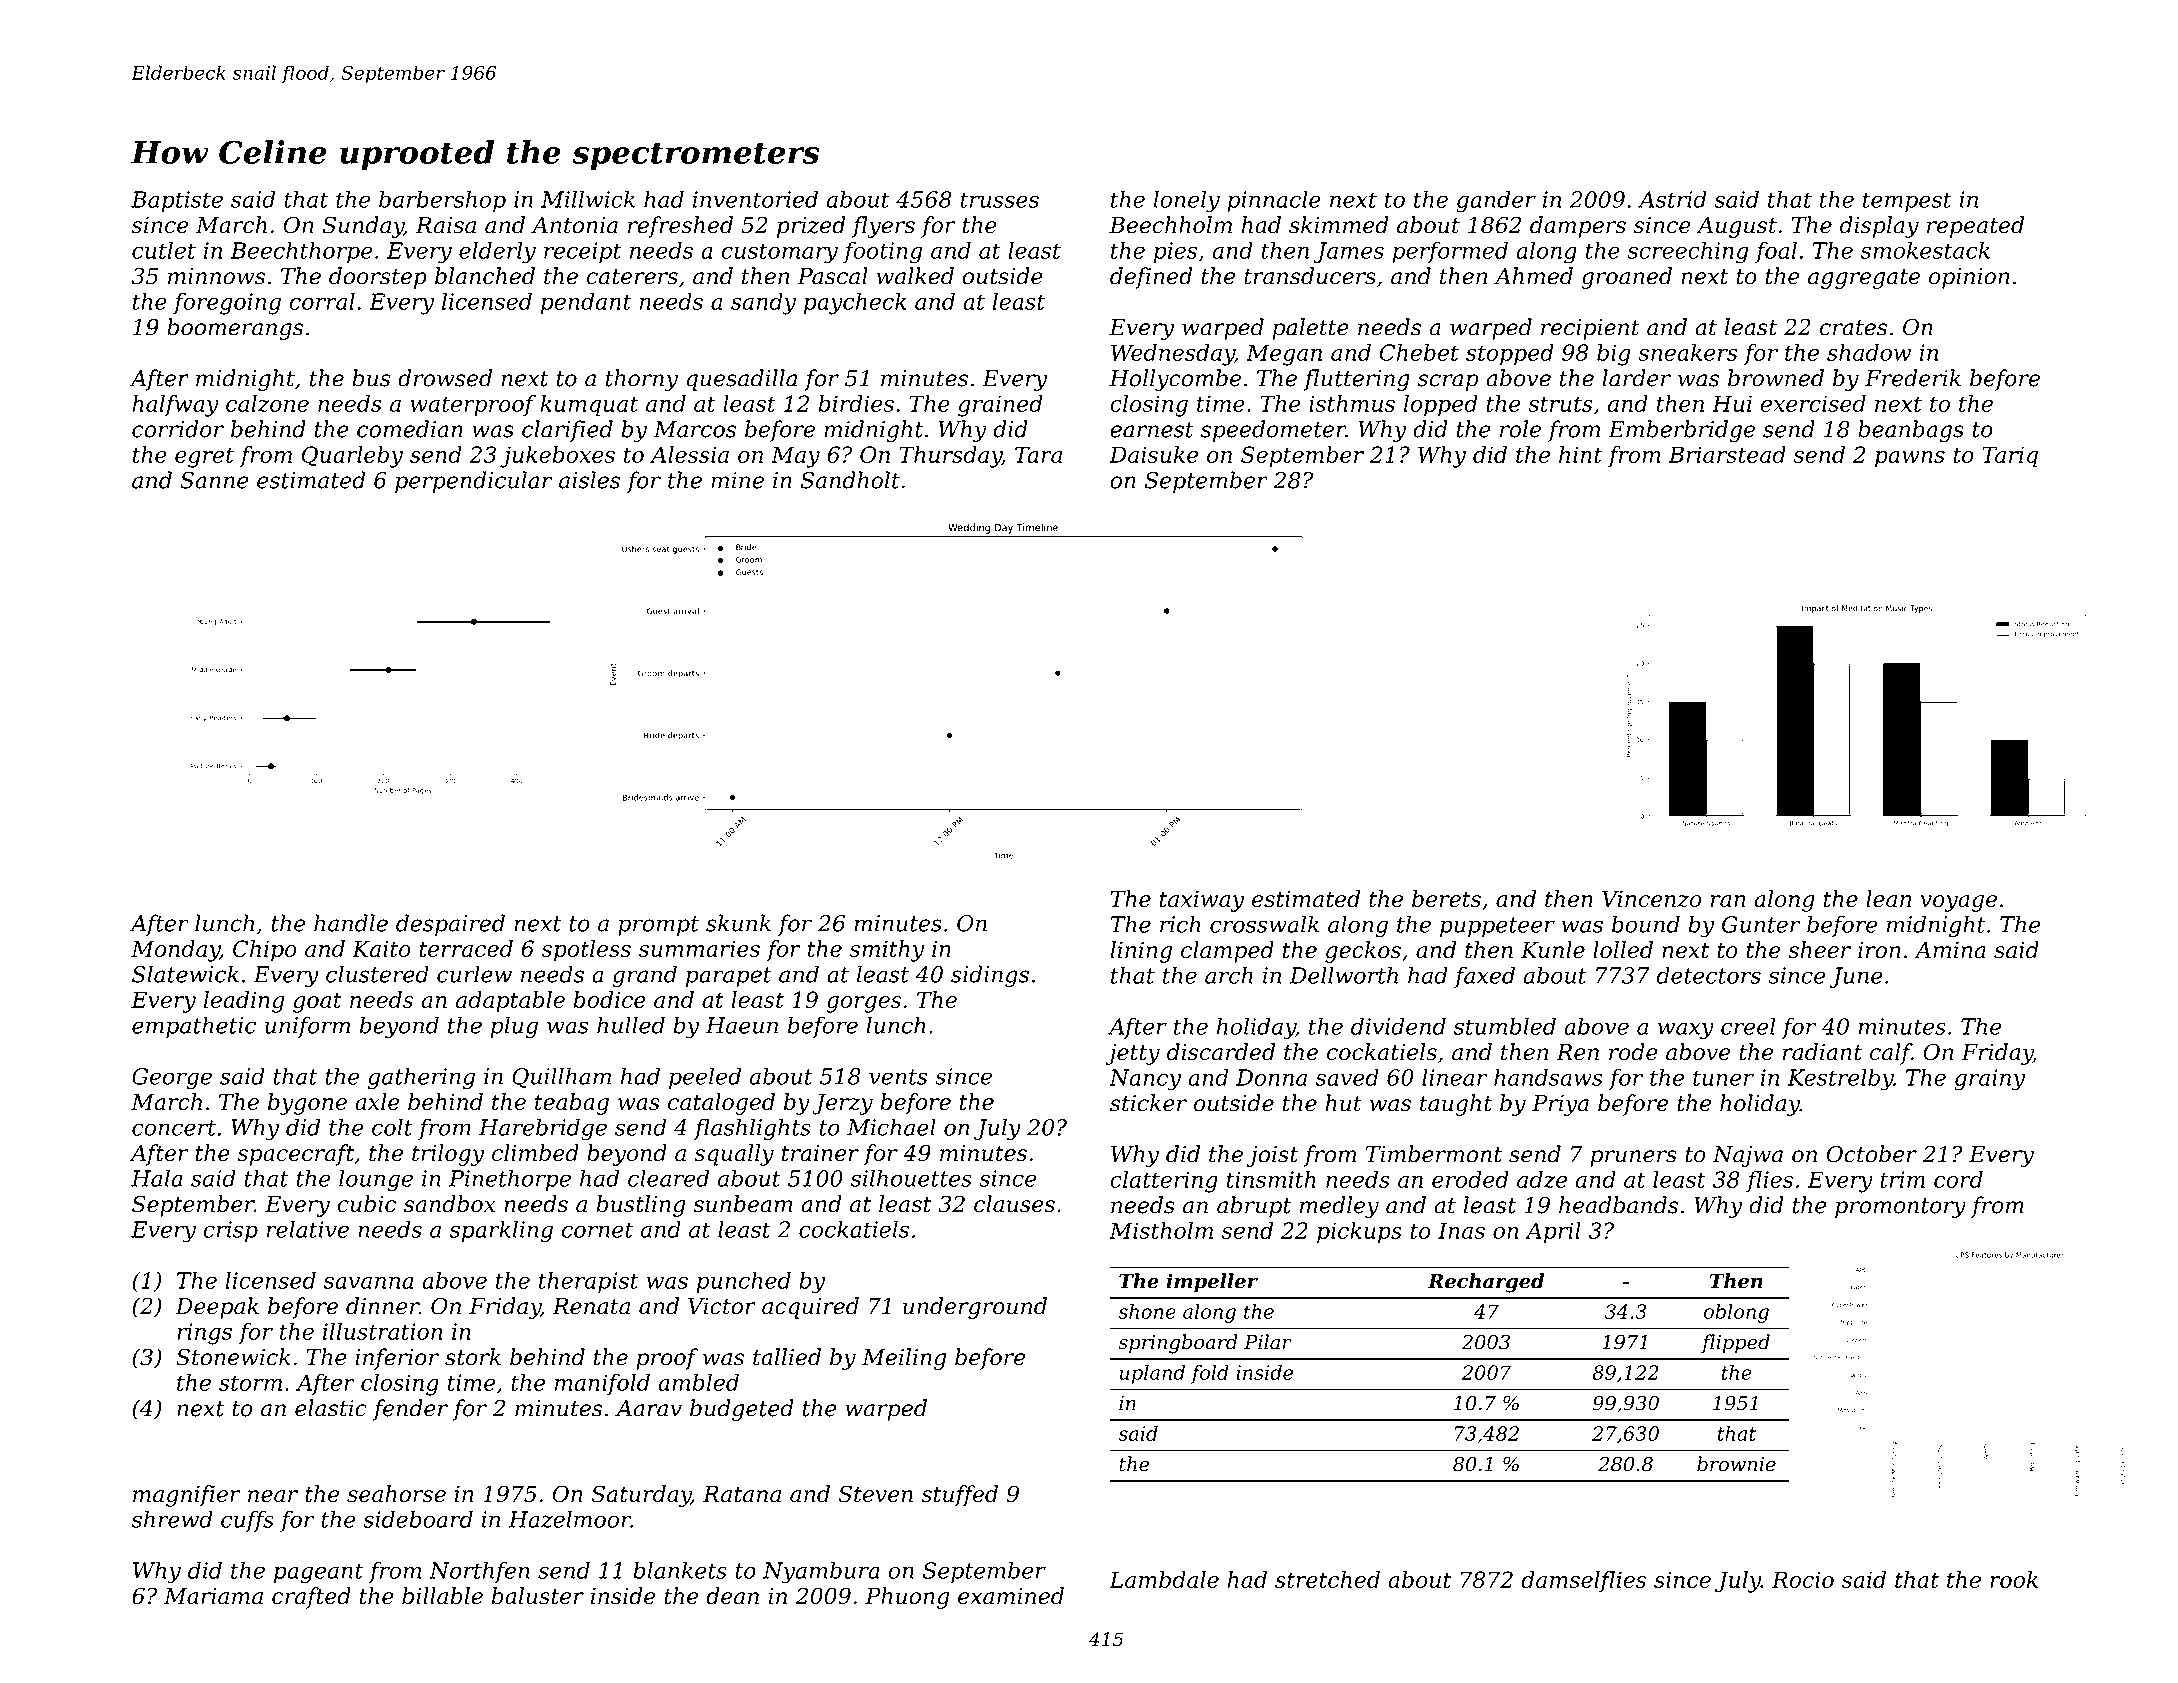 This screenshot has height=1683, width=2178. What do you see at coordinates (1907, 202) in the screenshot?
I see `tempest` at bounding box center [1907, 202].
